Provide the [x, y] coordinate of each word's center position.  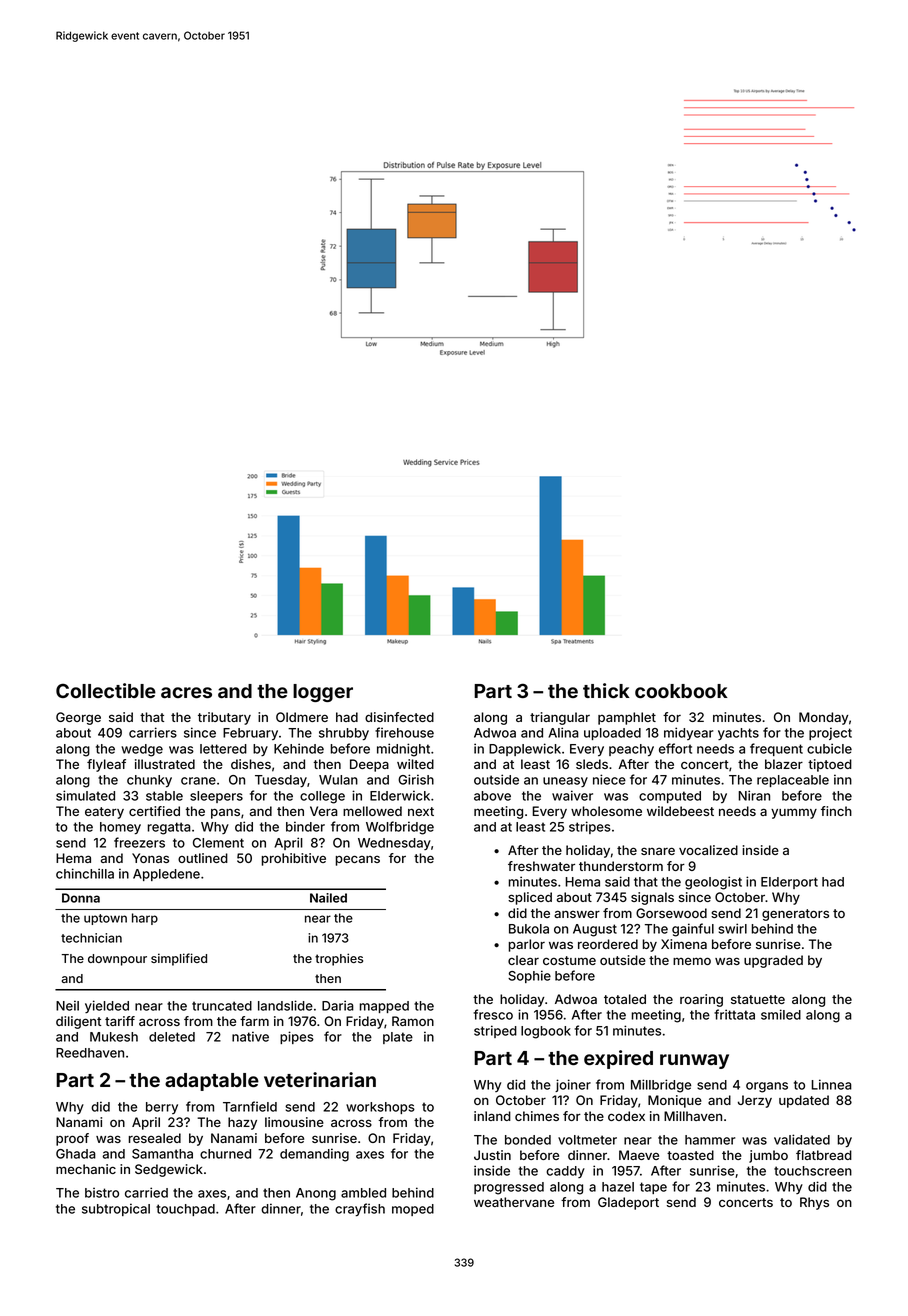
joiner [573, 1085]
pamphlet [627, 718]
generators [795, 915]
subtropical [116, 1209]
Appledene [166, 875]
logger [323, 693]
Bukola [529, 929]
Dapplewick [525, 749]
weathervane [514, 1202]
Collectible [106, 690]
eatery [104, 813]
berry [162, 1108]
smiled [781, 1014]
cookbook [681, 691]
